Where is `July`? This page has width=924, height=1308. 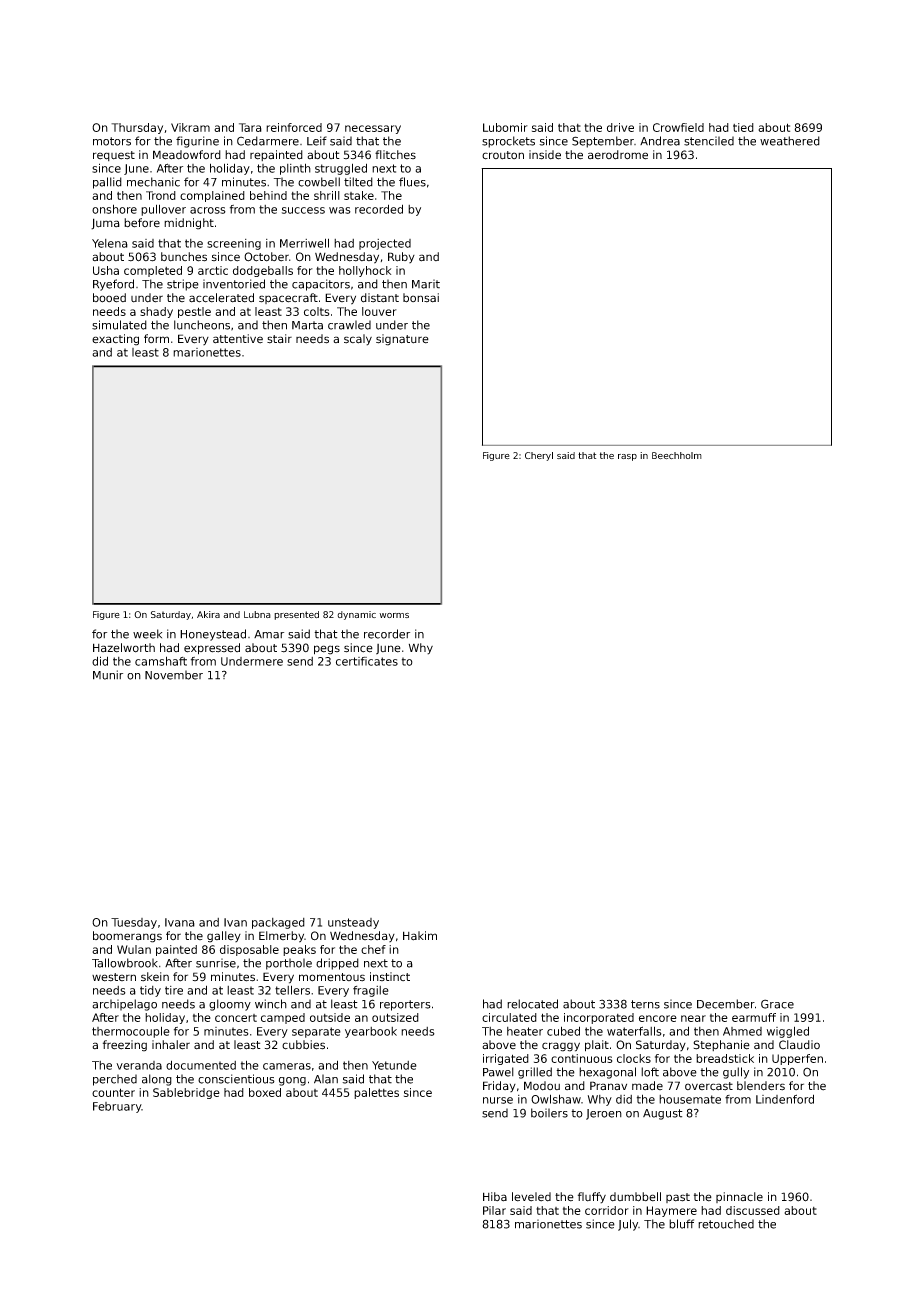 July is located at coordinates (628, 1225).
